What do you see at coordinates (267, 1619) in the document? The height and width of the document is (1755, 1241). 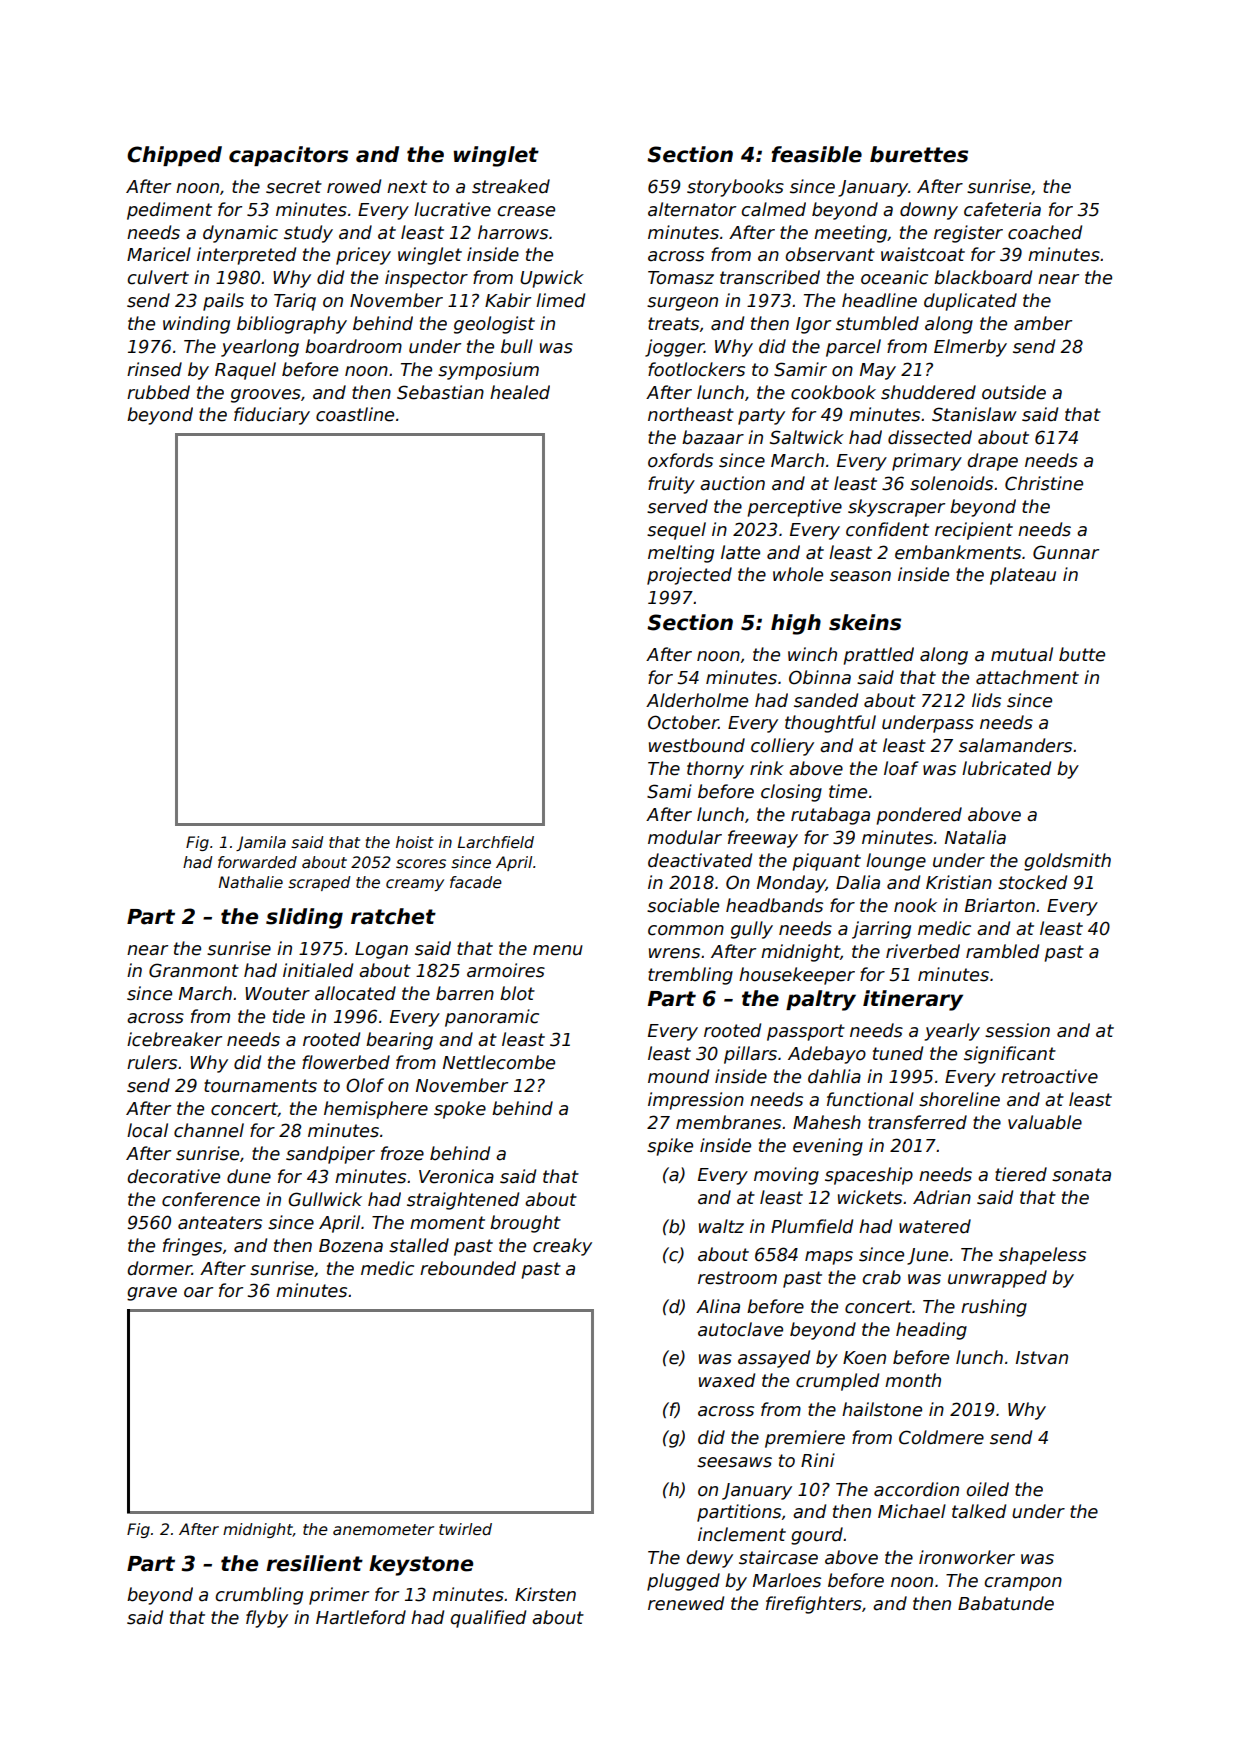 I see `flyby` at bounding box center [267, 1619].
